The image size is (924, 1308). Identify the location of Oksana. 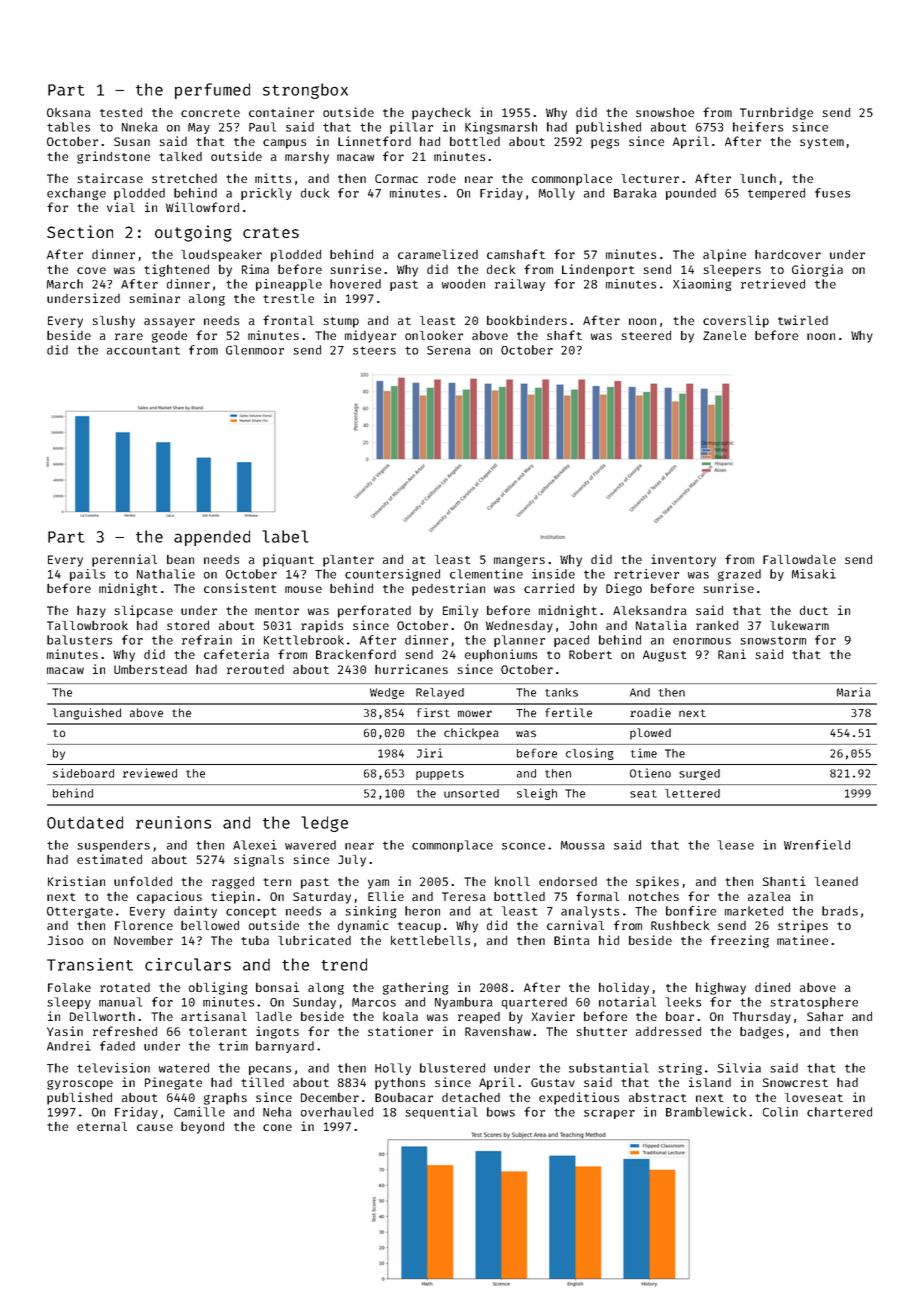
(69, 112).
